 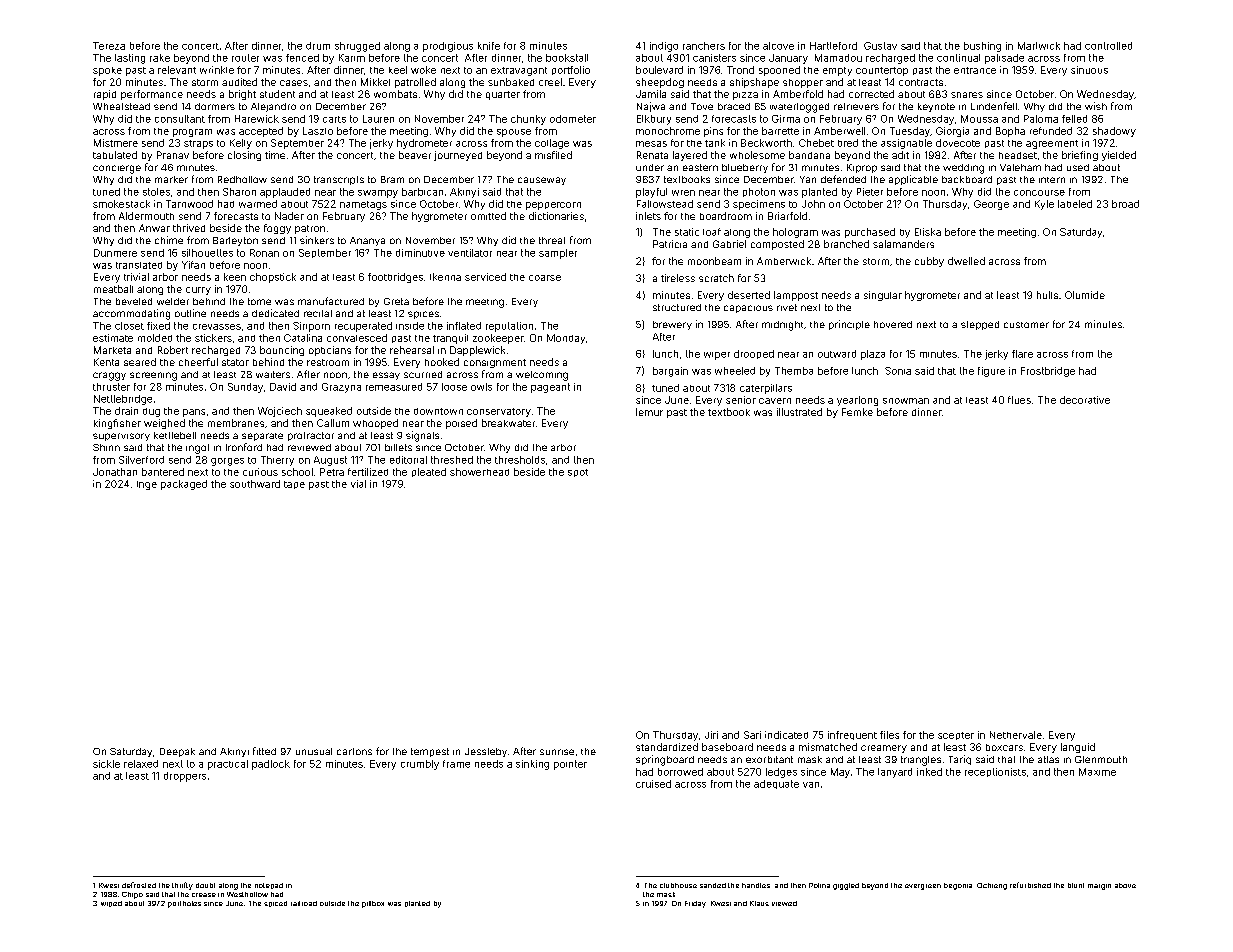 I want to click on Jiri, so click(x=711, y=735).
